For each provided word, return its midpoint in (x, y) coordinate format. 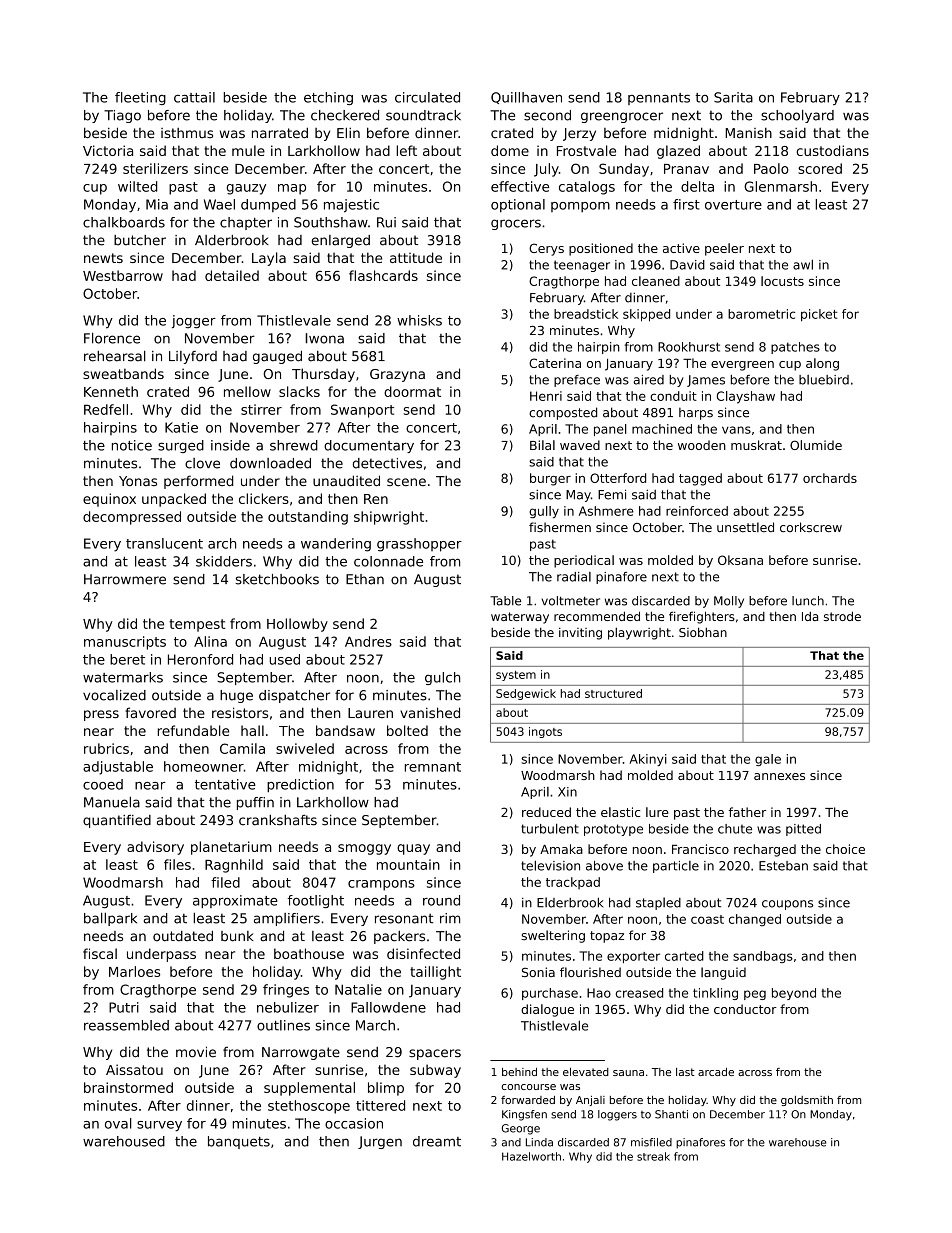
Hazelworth (531, 1156)
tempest (197, 625)
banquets (239, 1142)
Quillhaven (526, 98)
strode (842, 616)
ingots (545, 732)
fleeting (140, 98)
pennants (659, 99)
